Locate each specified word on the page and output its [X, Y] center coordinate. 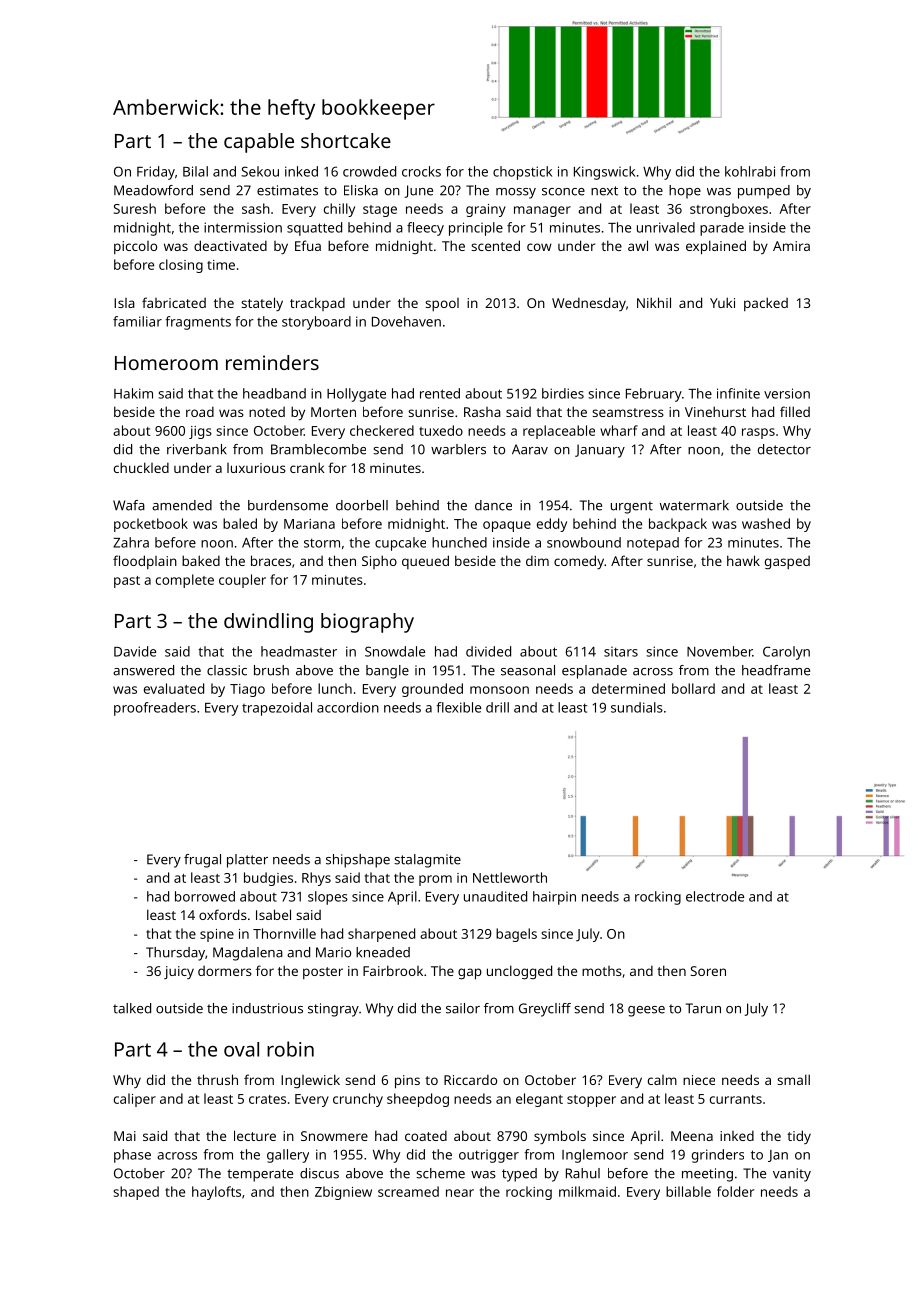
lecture [255, 1135]
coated [426, 1136]
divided [488, 651]
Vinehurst [715, 411]
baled [240, 523]
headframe [776, 670]
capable [259, 143]
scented [495, 245]
